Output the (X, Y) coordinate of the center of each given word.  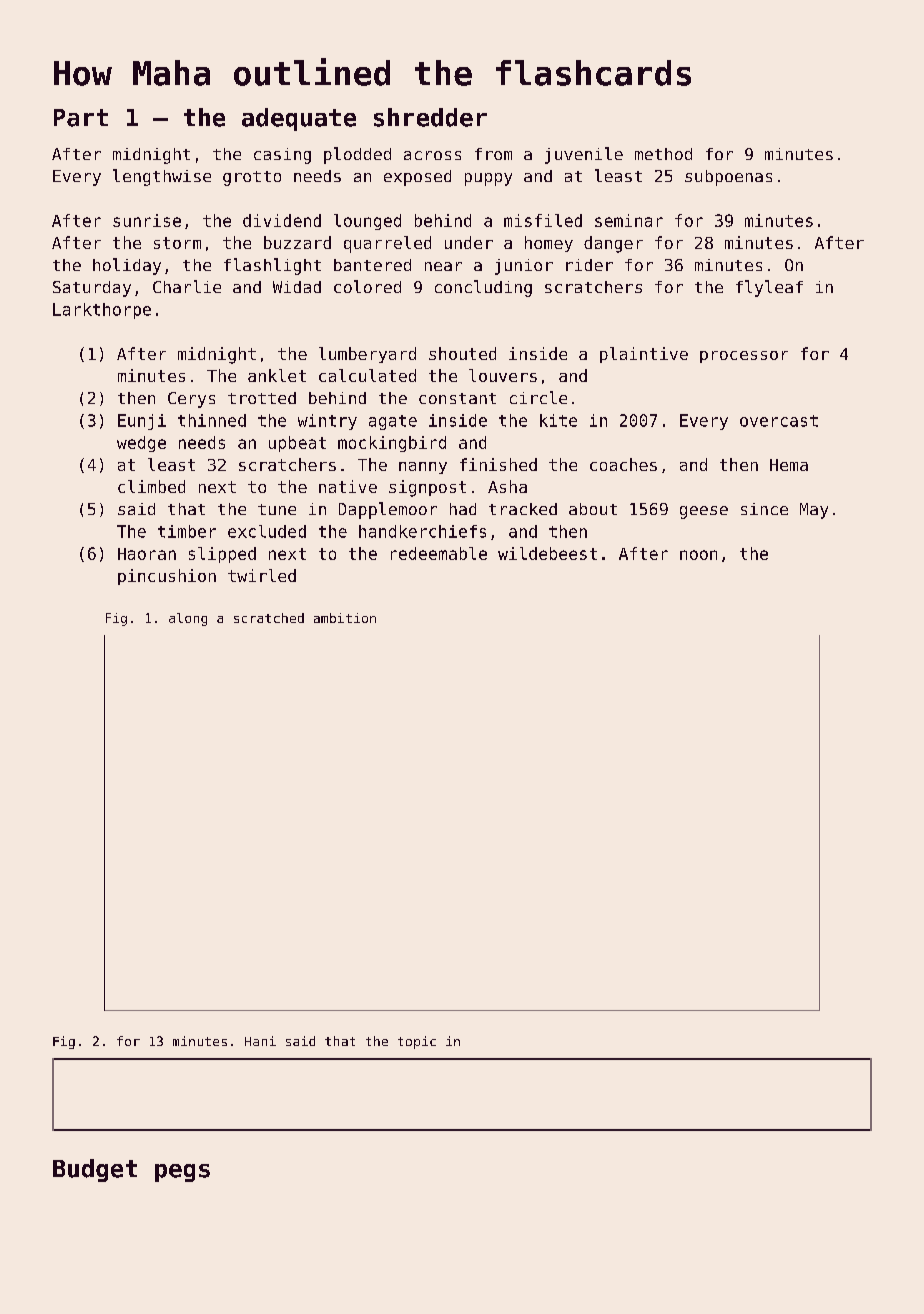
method (663, 154)
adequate (299, 119)
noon (698, 555)
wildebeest (547, 553)
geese (704, 512)
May (814, 511)
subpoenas (728, 178)
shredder (430, 117)
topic (417, 1042)
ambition (345, 618)
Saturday (92, 289)
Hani (260, 1041)
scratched (269, 618)
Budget (95, 1170)
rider (589, 265)
